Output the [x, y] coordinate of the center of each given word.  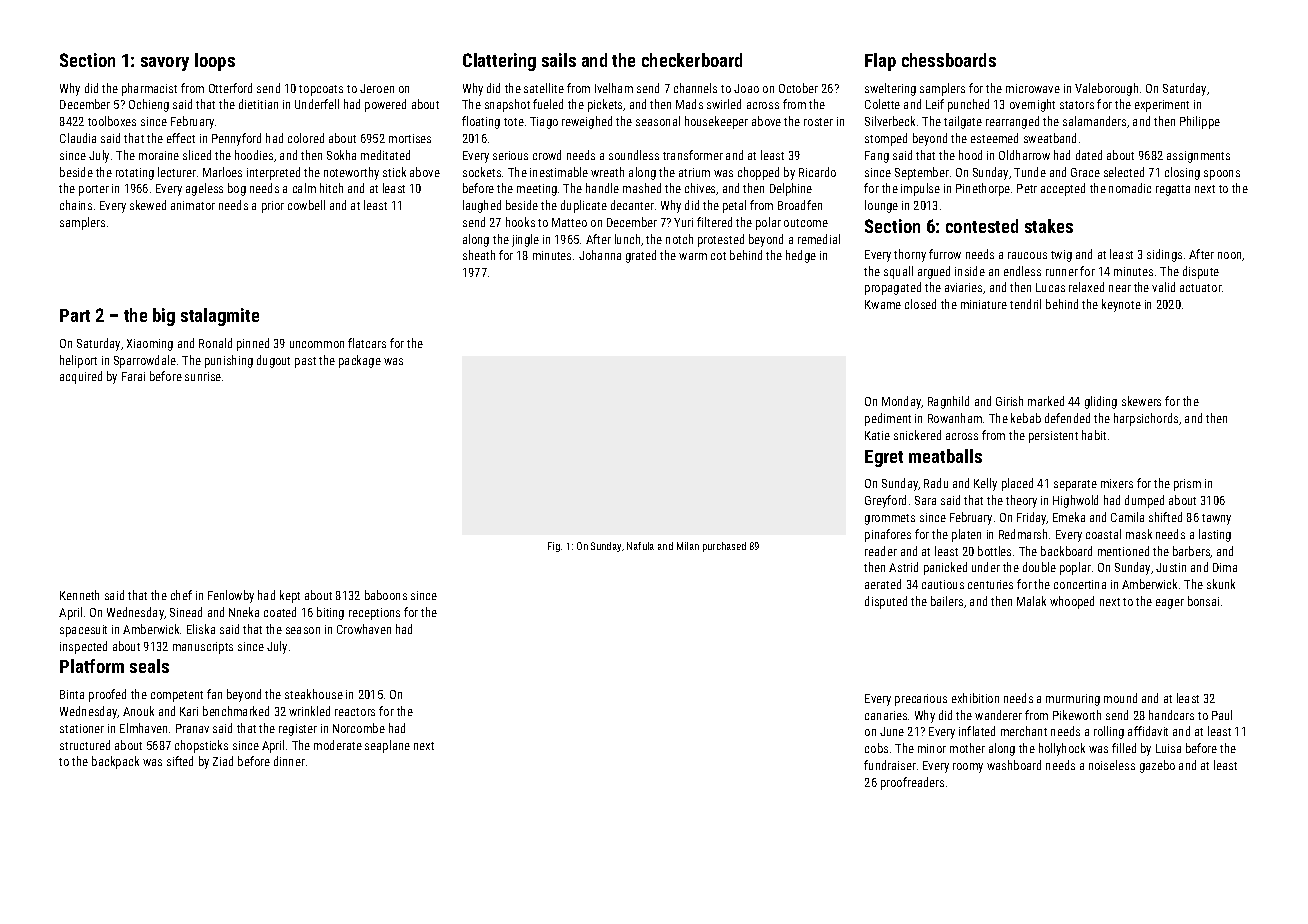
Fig [554, 547]
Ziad [223, 761]
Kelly [985, 484]
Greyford [885, 501]
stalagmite [220, 317]
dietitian [258, 104]
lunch [627, 239]
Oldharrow [1024, 155]
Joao [746, 88]
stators [1077, 105]
